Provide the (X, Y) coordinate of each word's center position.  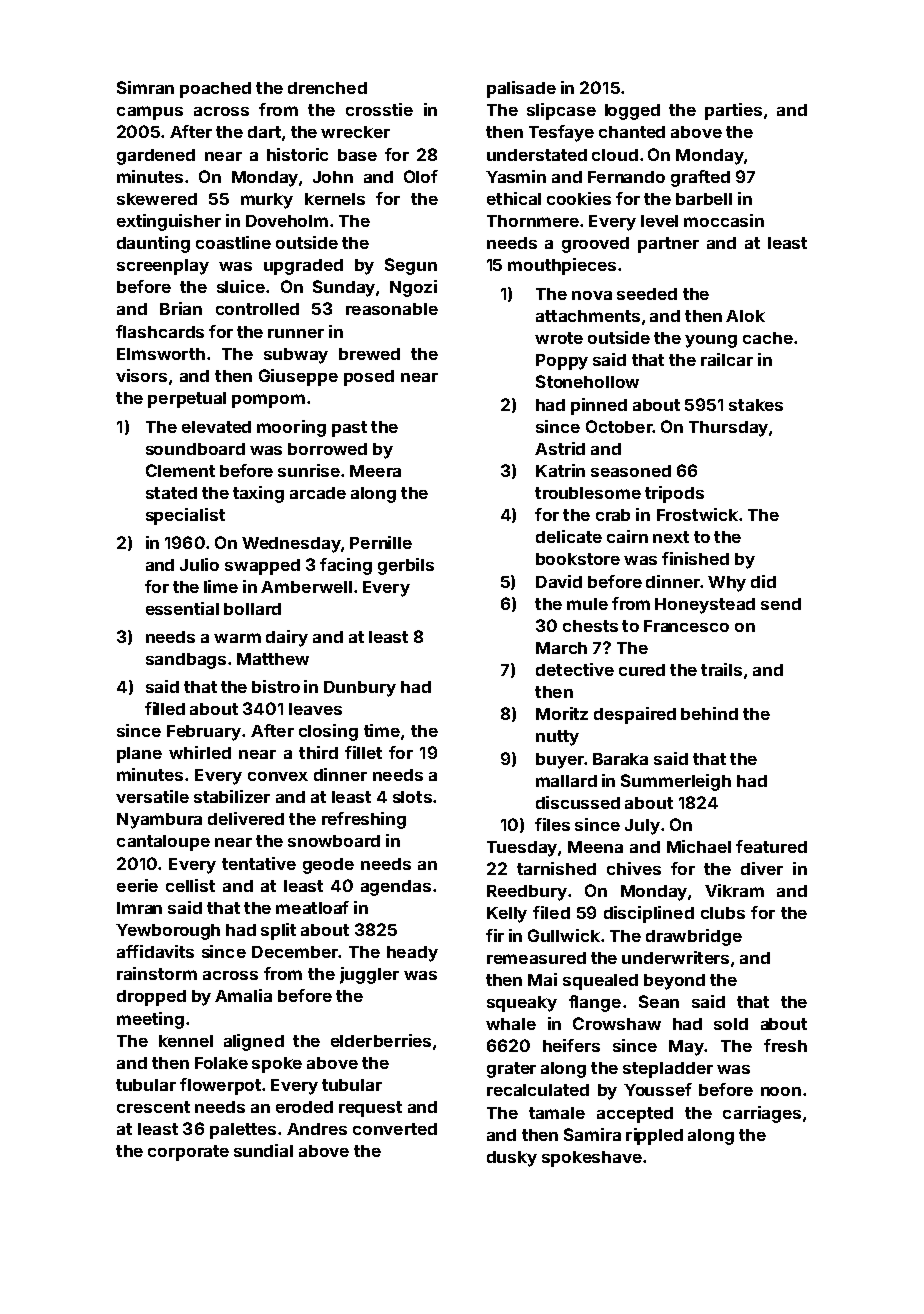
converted (395, 1129)
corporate (188, 1153)
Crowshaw (617, 1023)
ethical (514, 198)
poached (215, 90)
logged (632, 112)
